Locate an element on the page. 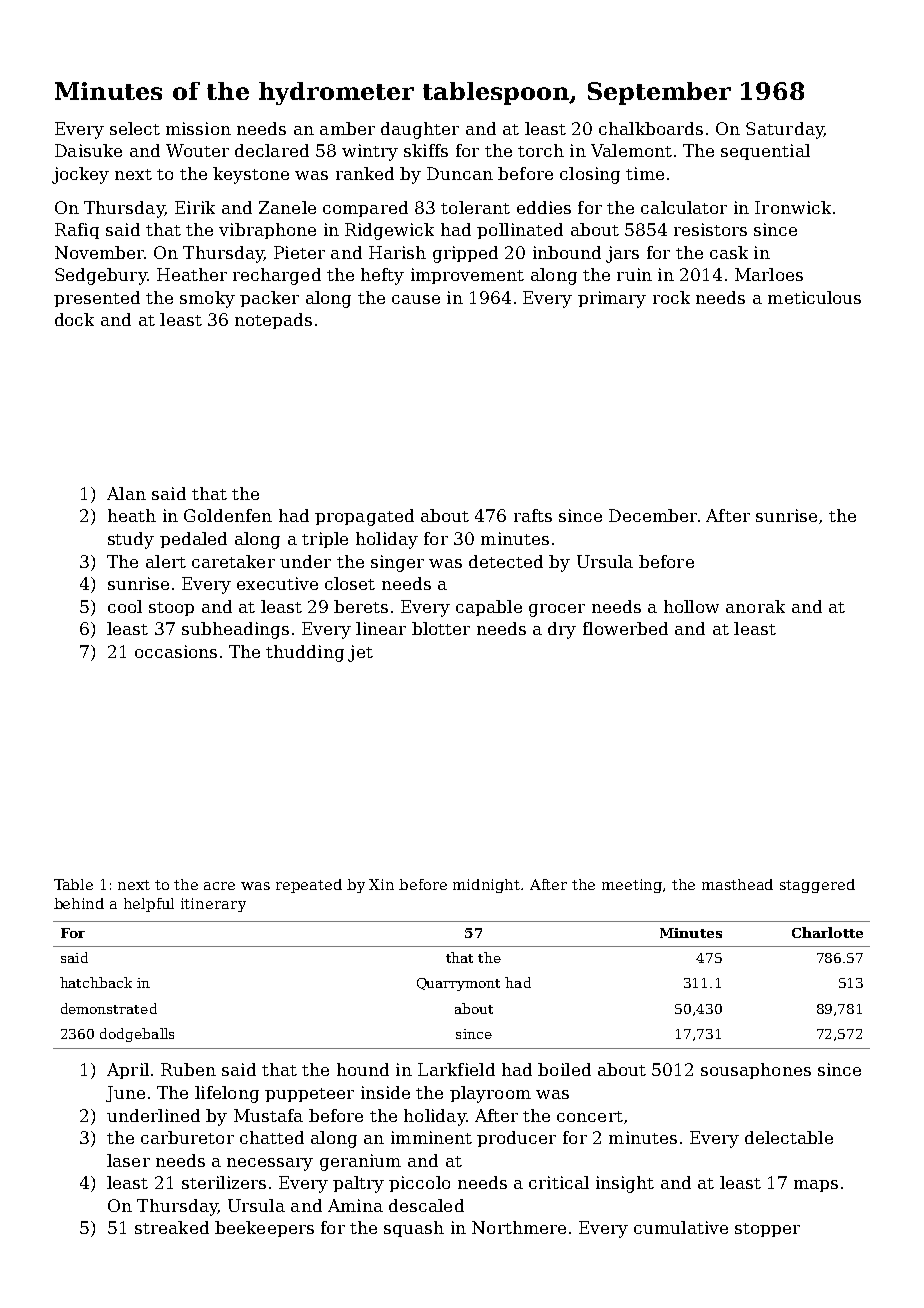 This page has width=924, height=1308. time is located at coordinates (645, 173).
